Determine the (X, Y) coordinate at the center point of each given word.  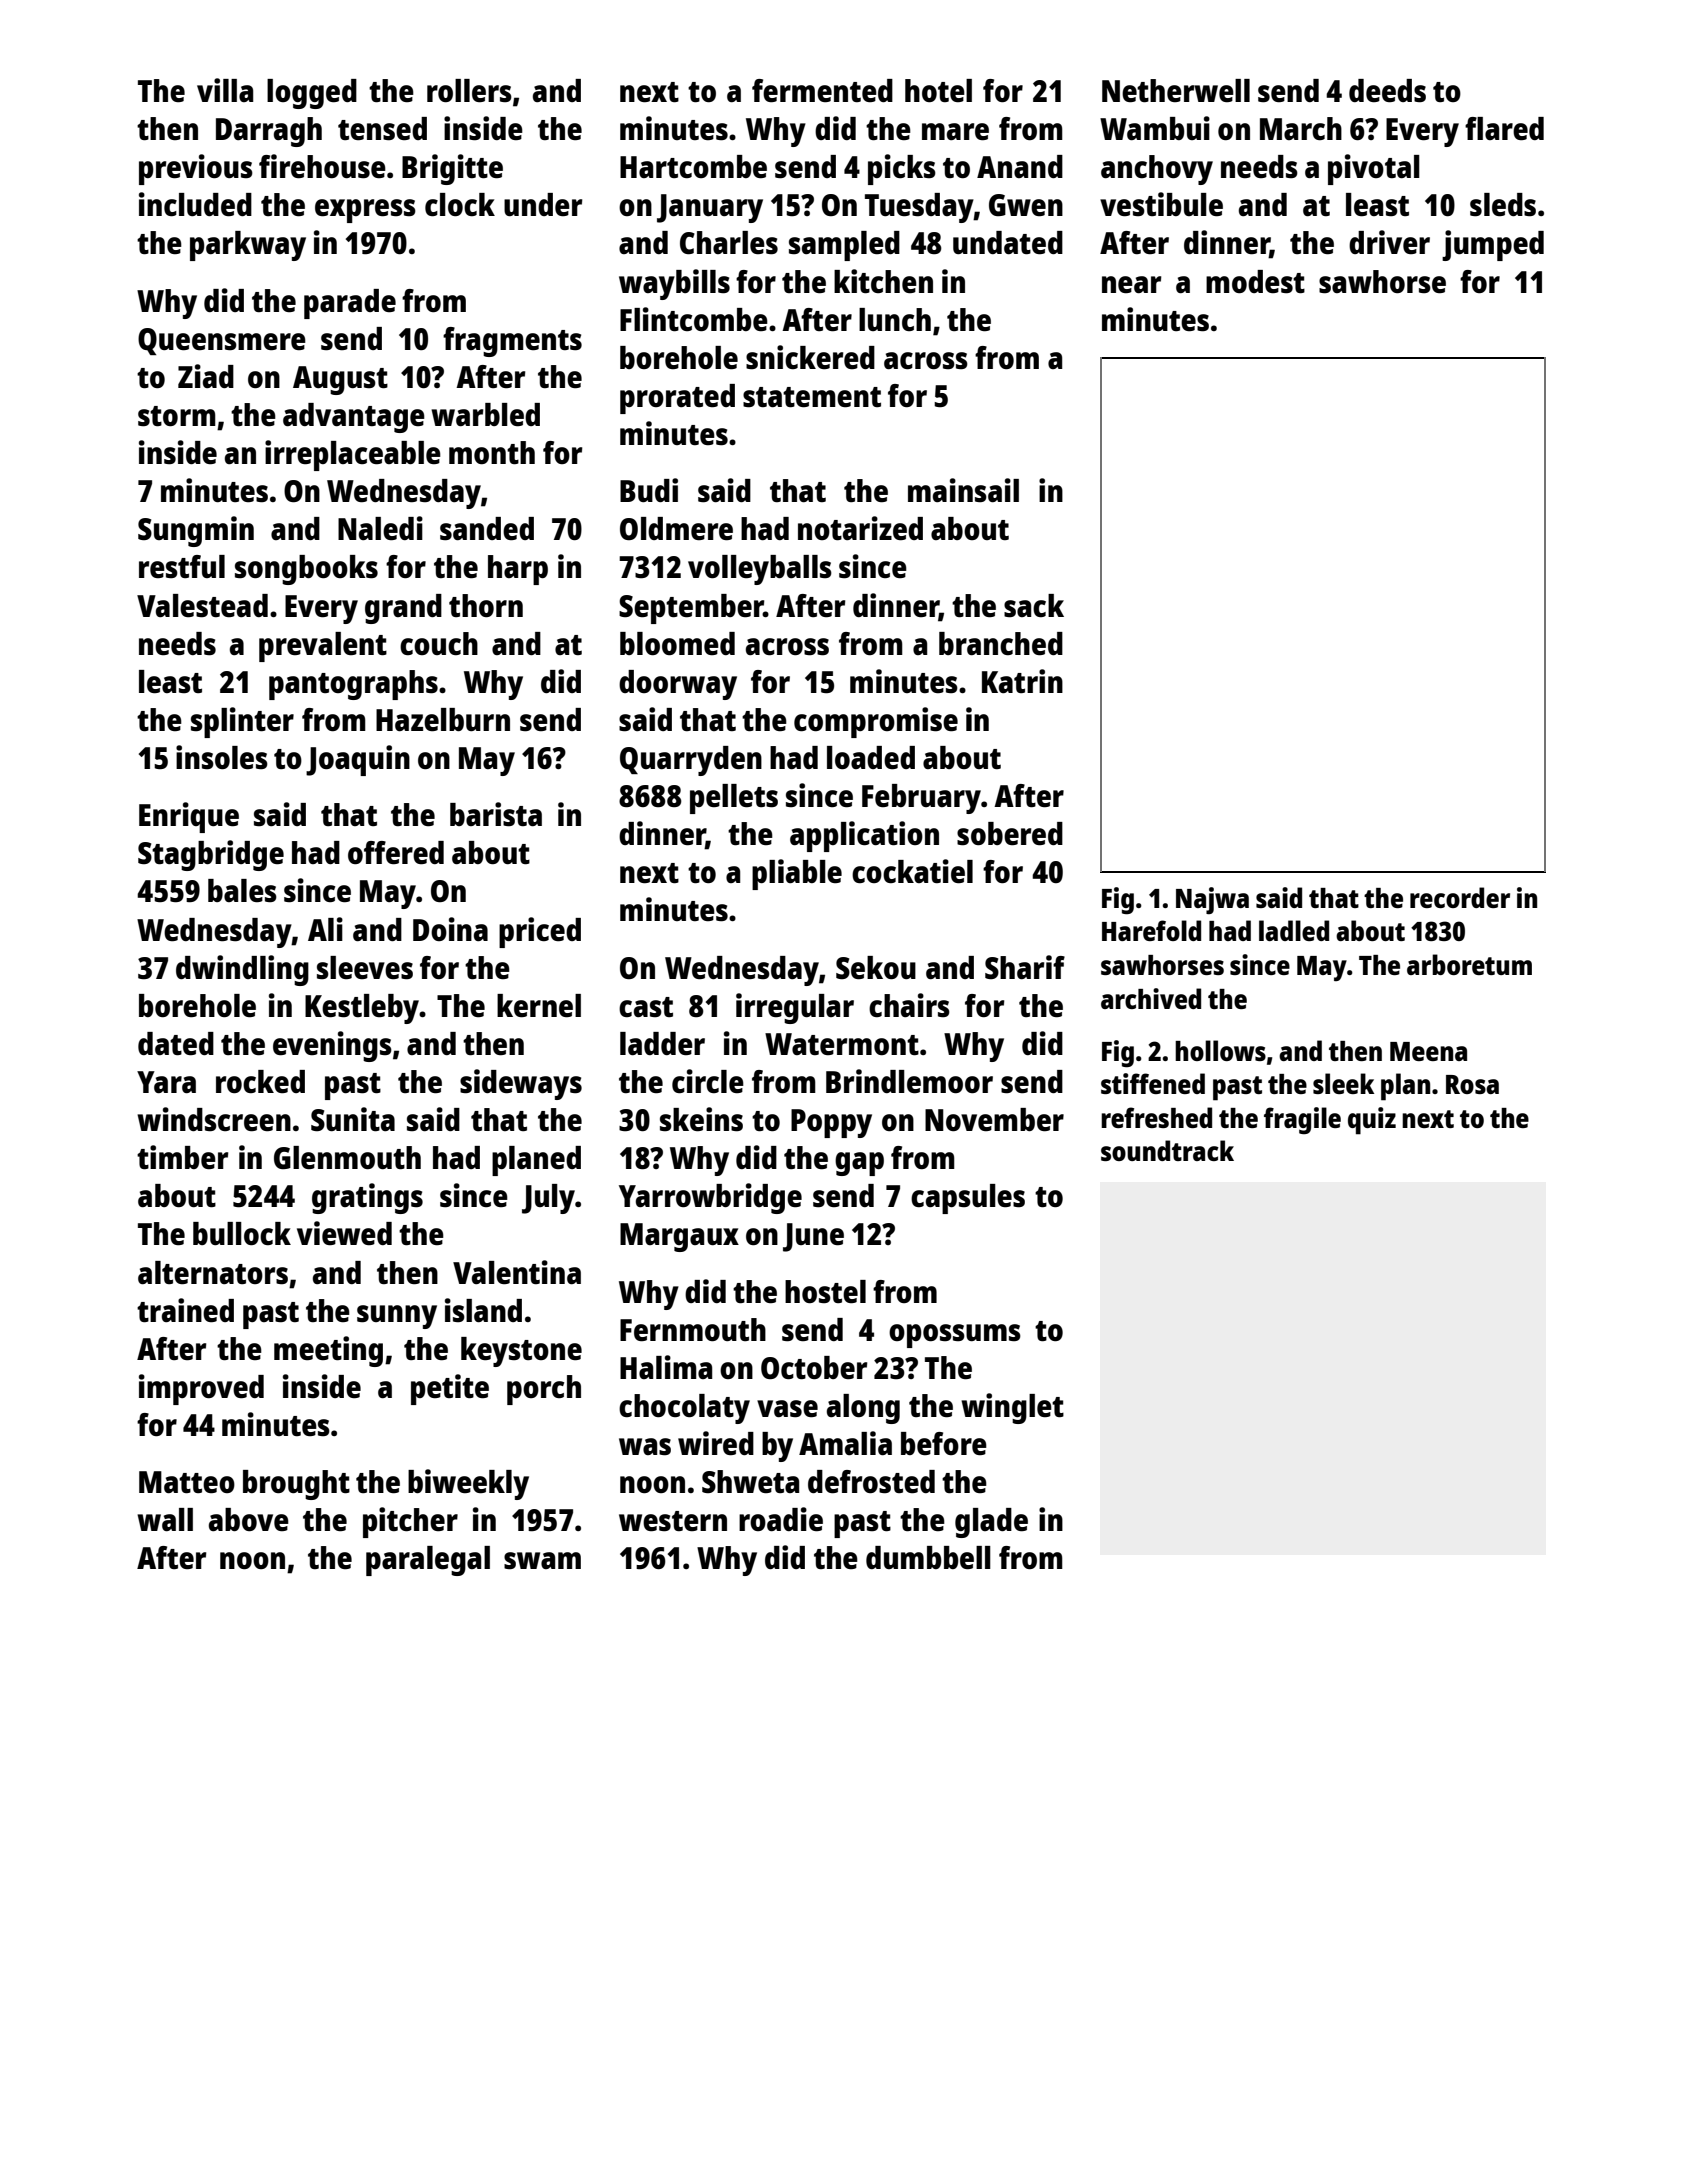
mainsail (963, 490)
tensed (382, 129)
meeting (328, 1351)
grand (403, 609)
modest (1255, 282)
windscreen (214, 1119)
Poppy (831, 1123)
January (710, 208)
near (1131, 284)
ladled (1294, 930)
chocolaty (684, 1409)
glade (991, 1523)
